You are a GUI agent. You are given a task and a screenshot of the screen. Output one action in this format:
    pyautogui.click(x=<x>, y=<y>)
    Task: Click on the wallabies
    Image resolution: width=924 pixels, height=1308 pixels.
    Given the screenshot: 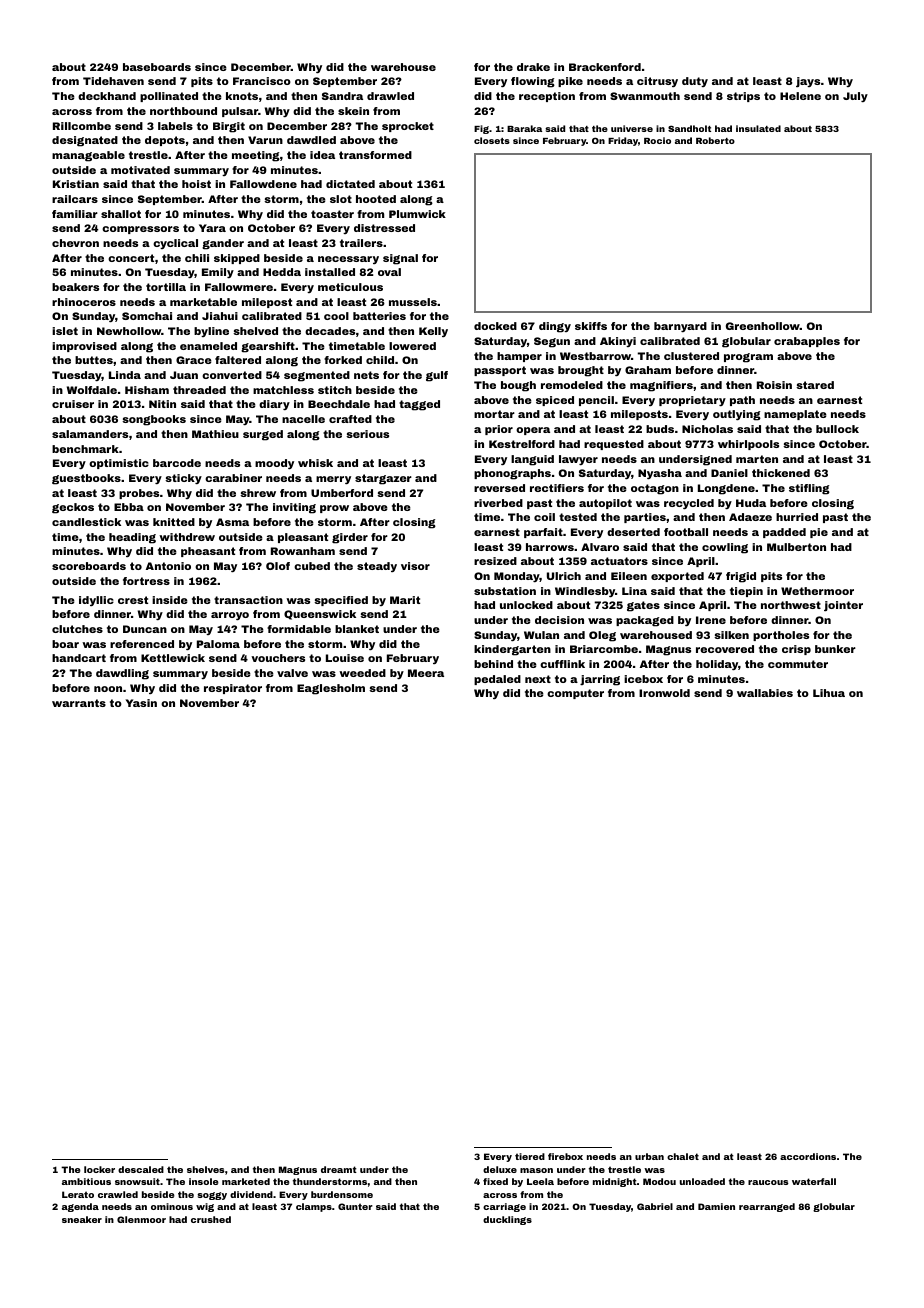 What is the action you would take?
    pyautogui.click(x=765, y=693)
